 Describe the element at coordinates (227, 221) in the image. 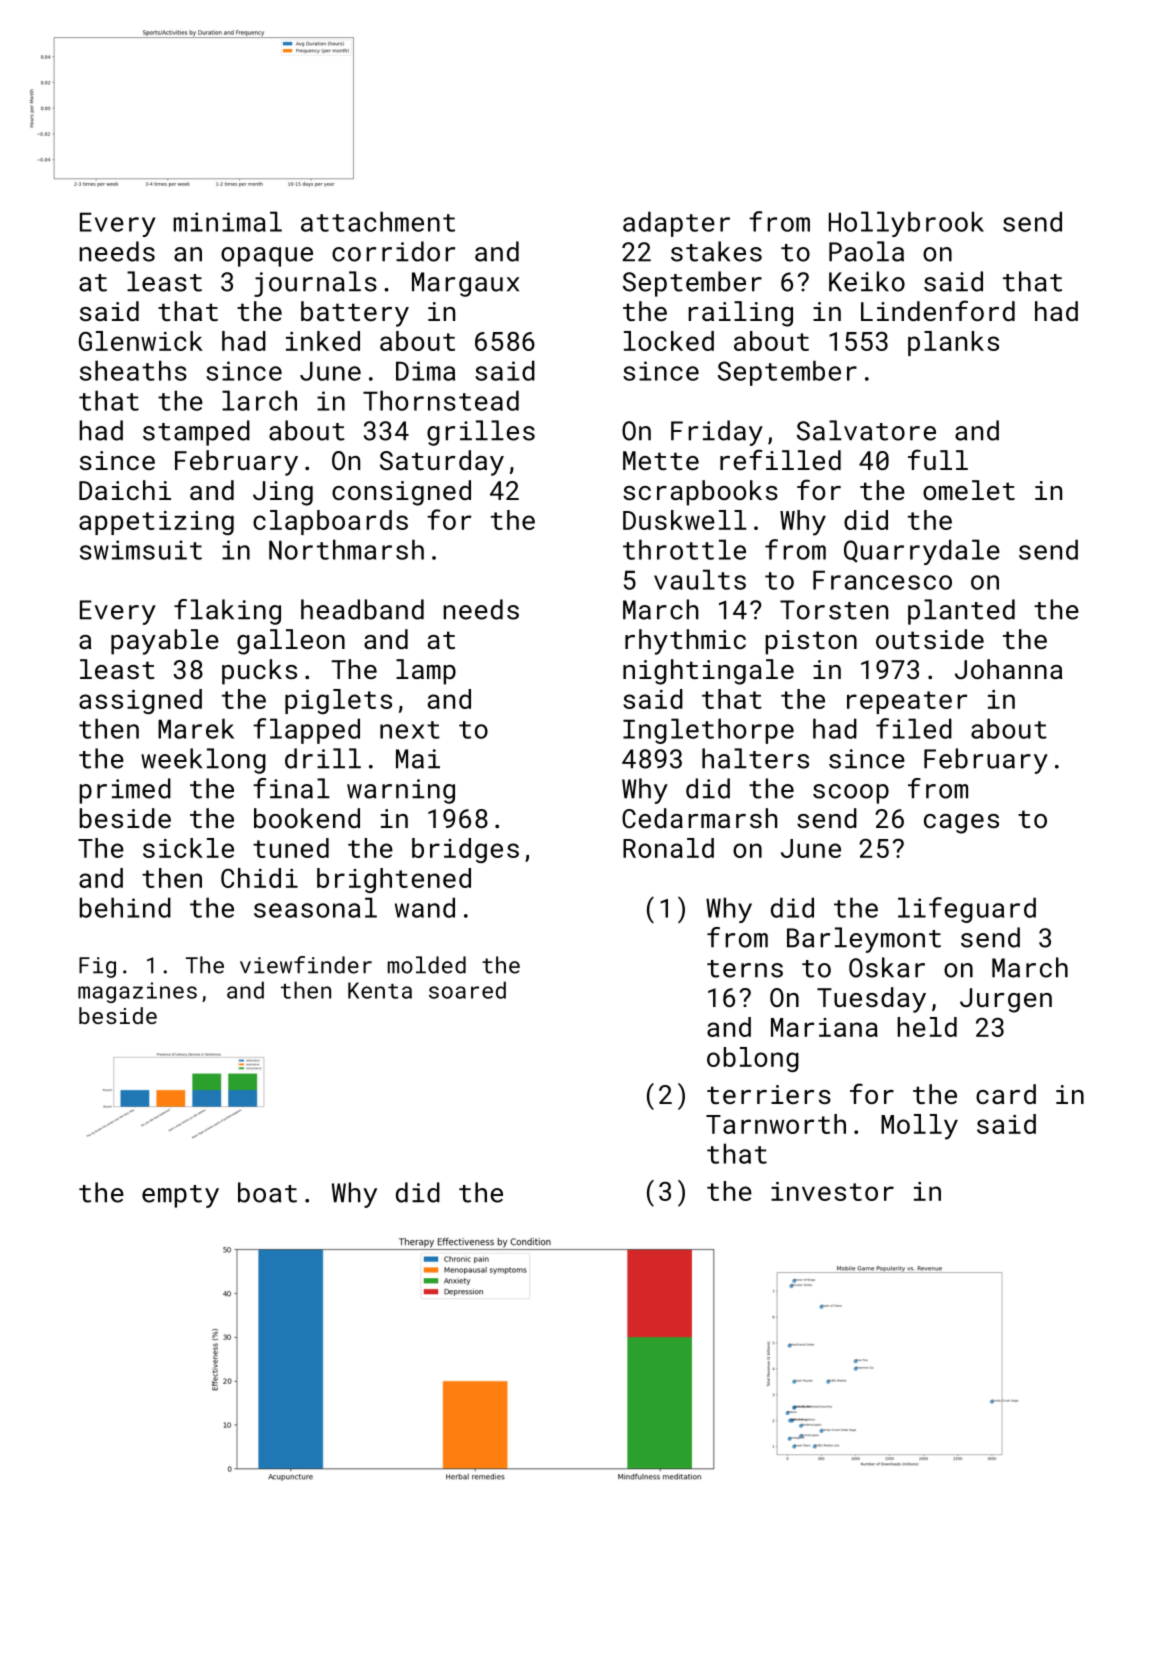

I see `minimal` at that location.
